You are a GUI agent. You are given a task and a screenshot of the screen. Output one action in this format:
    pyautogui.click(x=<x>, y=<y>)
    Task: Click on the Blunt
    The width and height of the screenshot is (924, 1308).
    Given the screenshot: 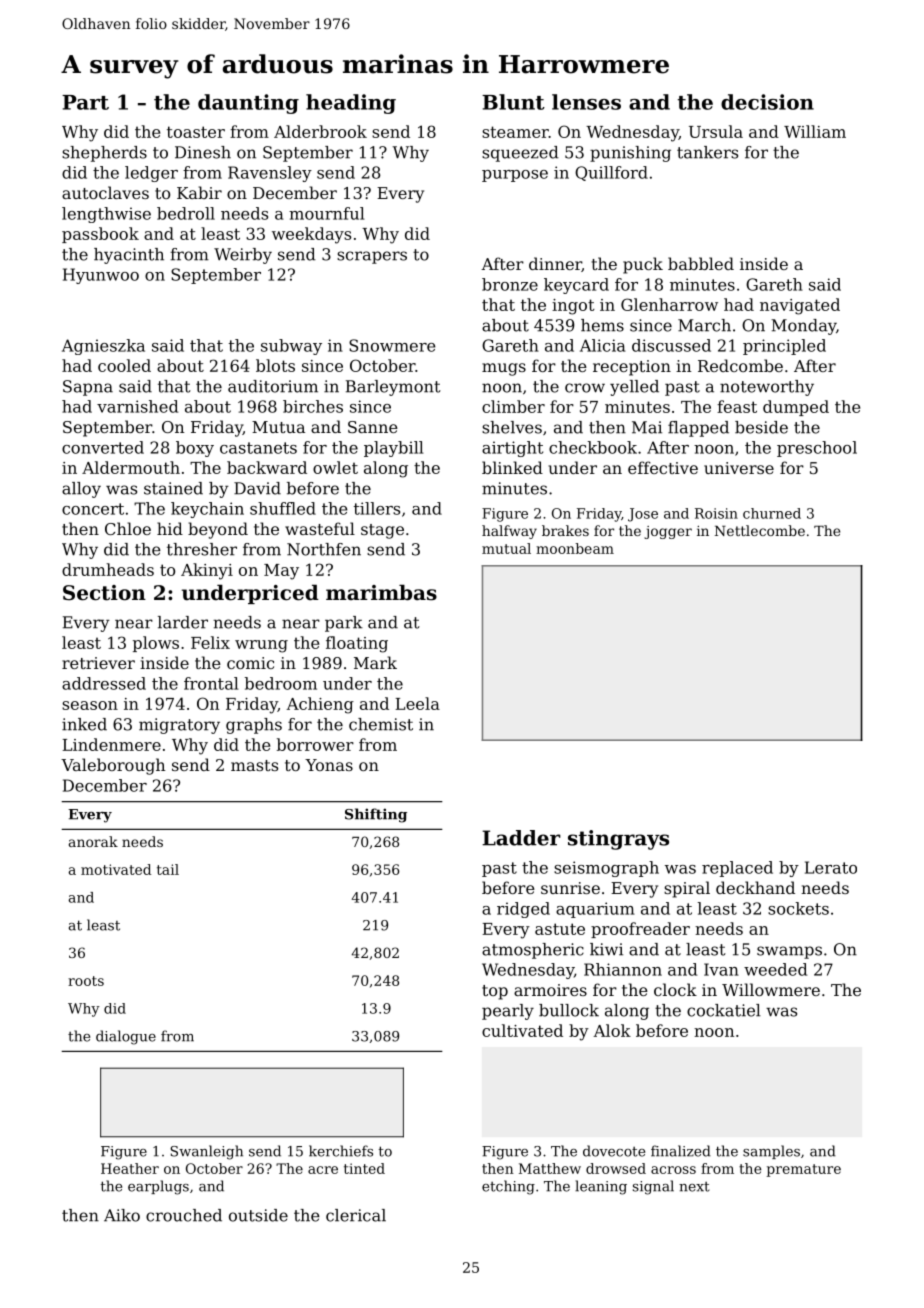 What is the action you would take?
    pyautogui.click(x=513, y=102)
